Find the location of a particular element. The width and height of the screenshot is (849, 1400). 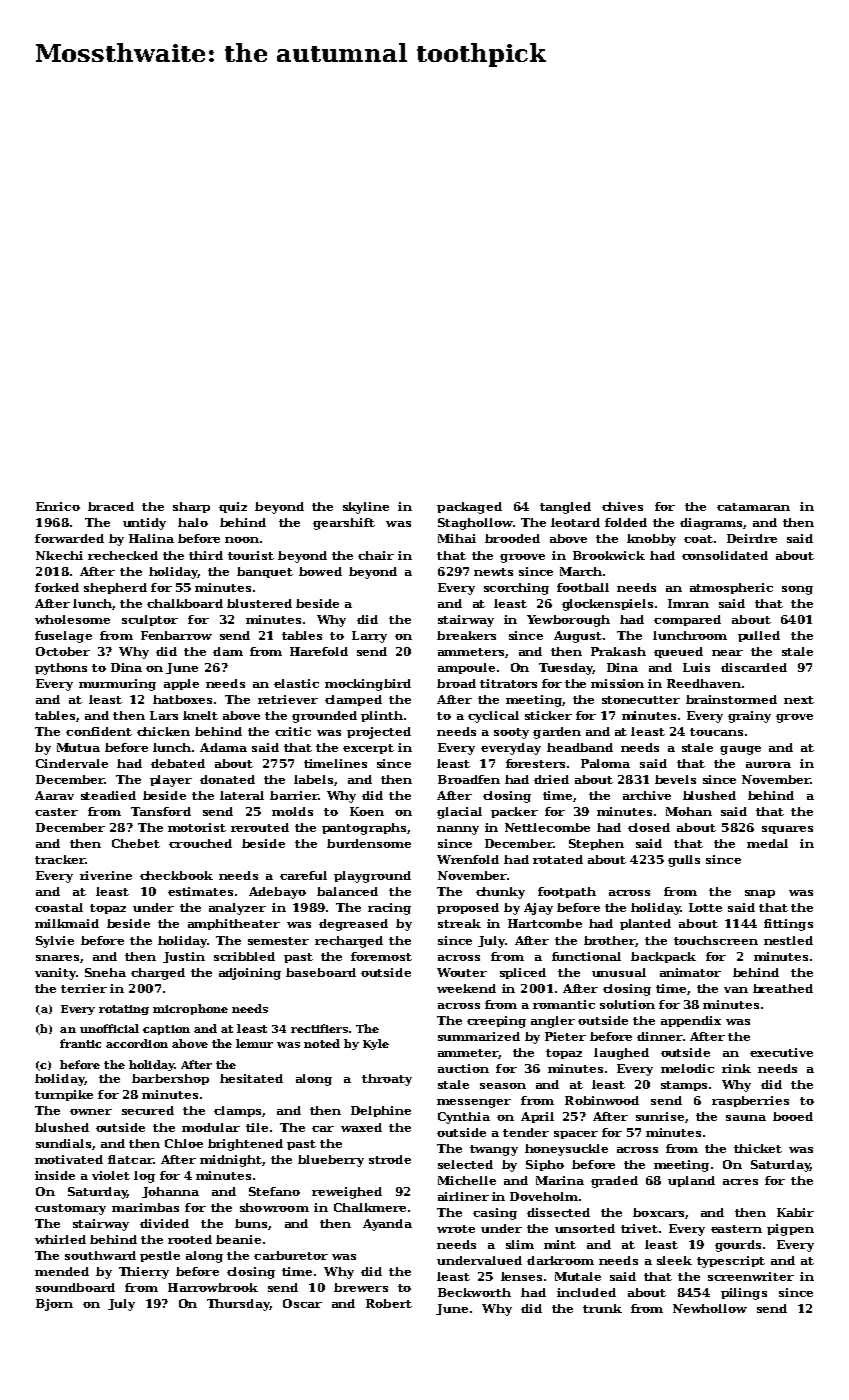

whirled is located at coordinates (60, 1239).
